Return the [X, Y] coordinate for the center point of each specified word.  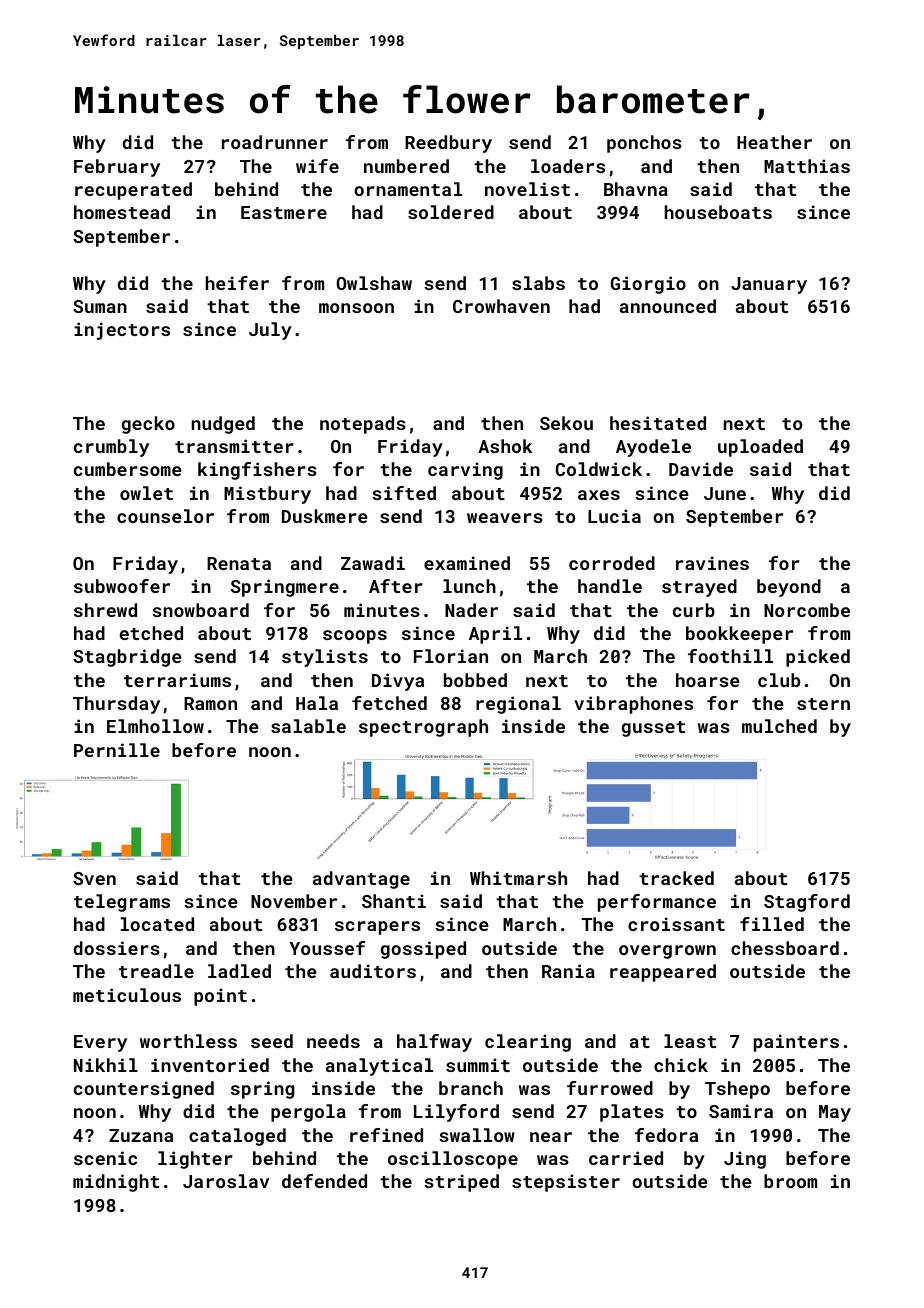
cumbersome [128, 469]
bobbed [475, 680]
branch [471, 1088]
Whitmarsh [518, 878]
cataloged [237, 1137]
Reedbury [448, 144]
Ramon [210, 703]
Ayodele [653, 448]
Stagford [807, 903]
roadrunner [275, 142]
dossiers [117, 948]
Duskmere [325, 516]
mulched [779, 726]
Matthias [807, 166]
